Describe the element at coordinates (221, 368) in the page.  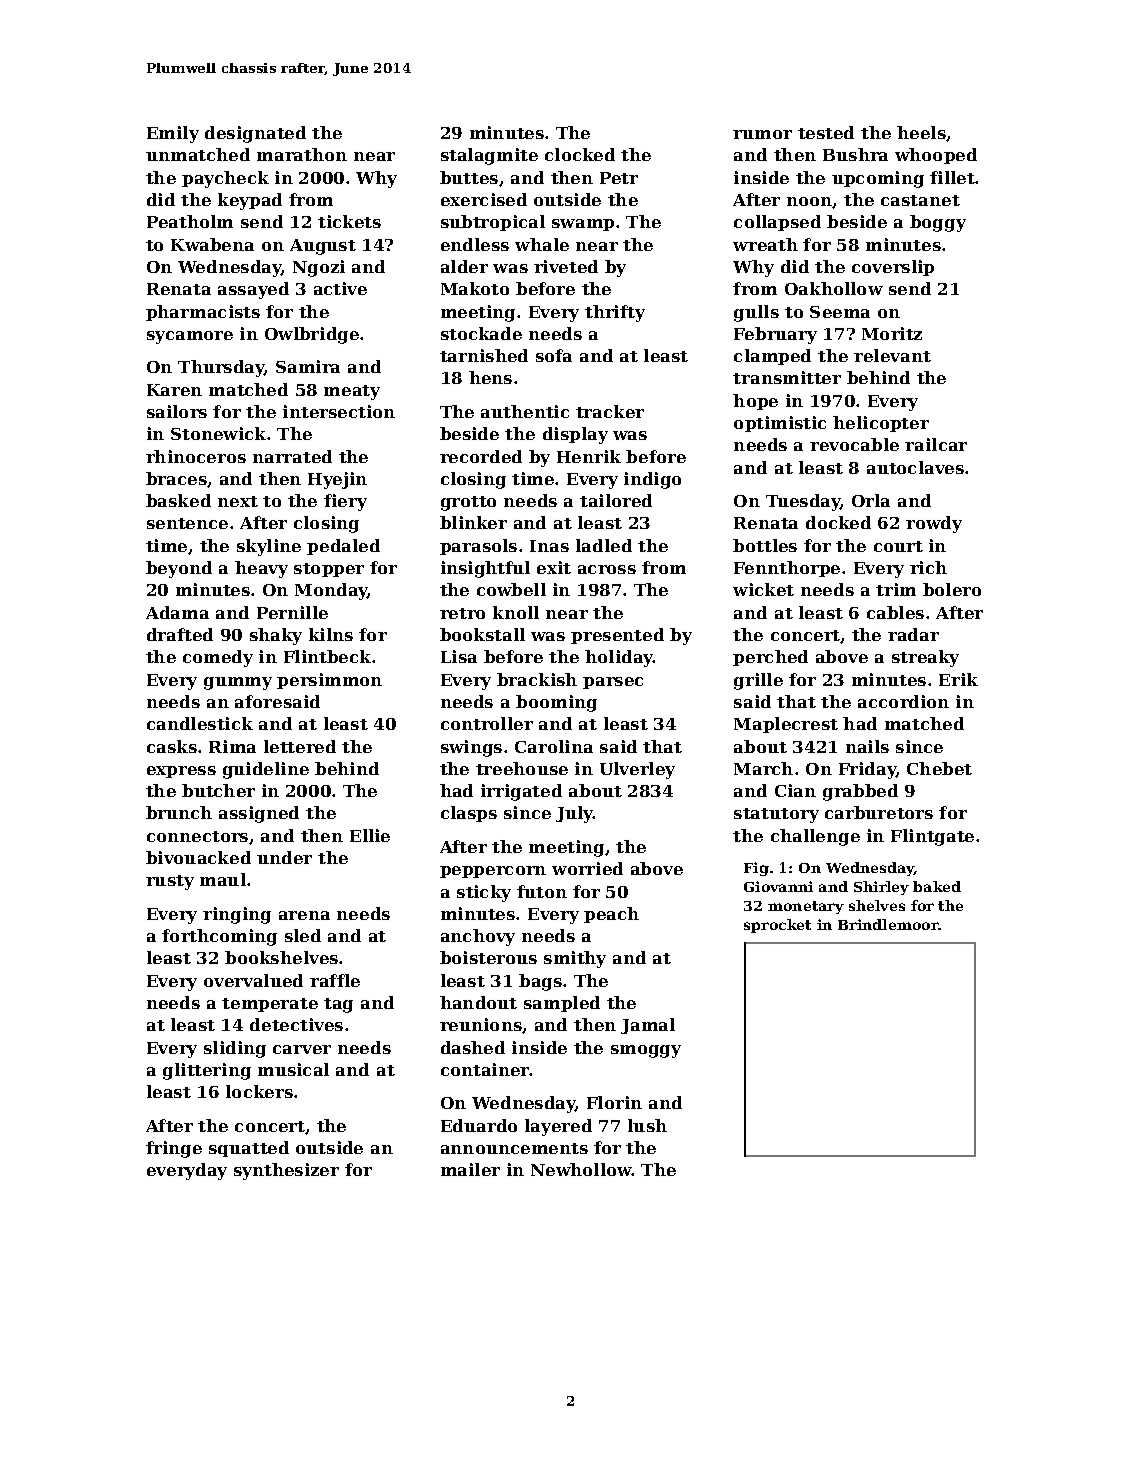
I see `Thursday` at that location.
